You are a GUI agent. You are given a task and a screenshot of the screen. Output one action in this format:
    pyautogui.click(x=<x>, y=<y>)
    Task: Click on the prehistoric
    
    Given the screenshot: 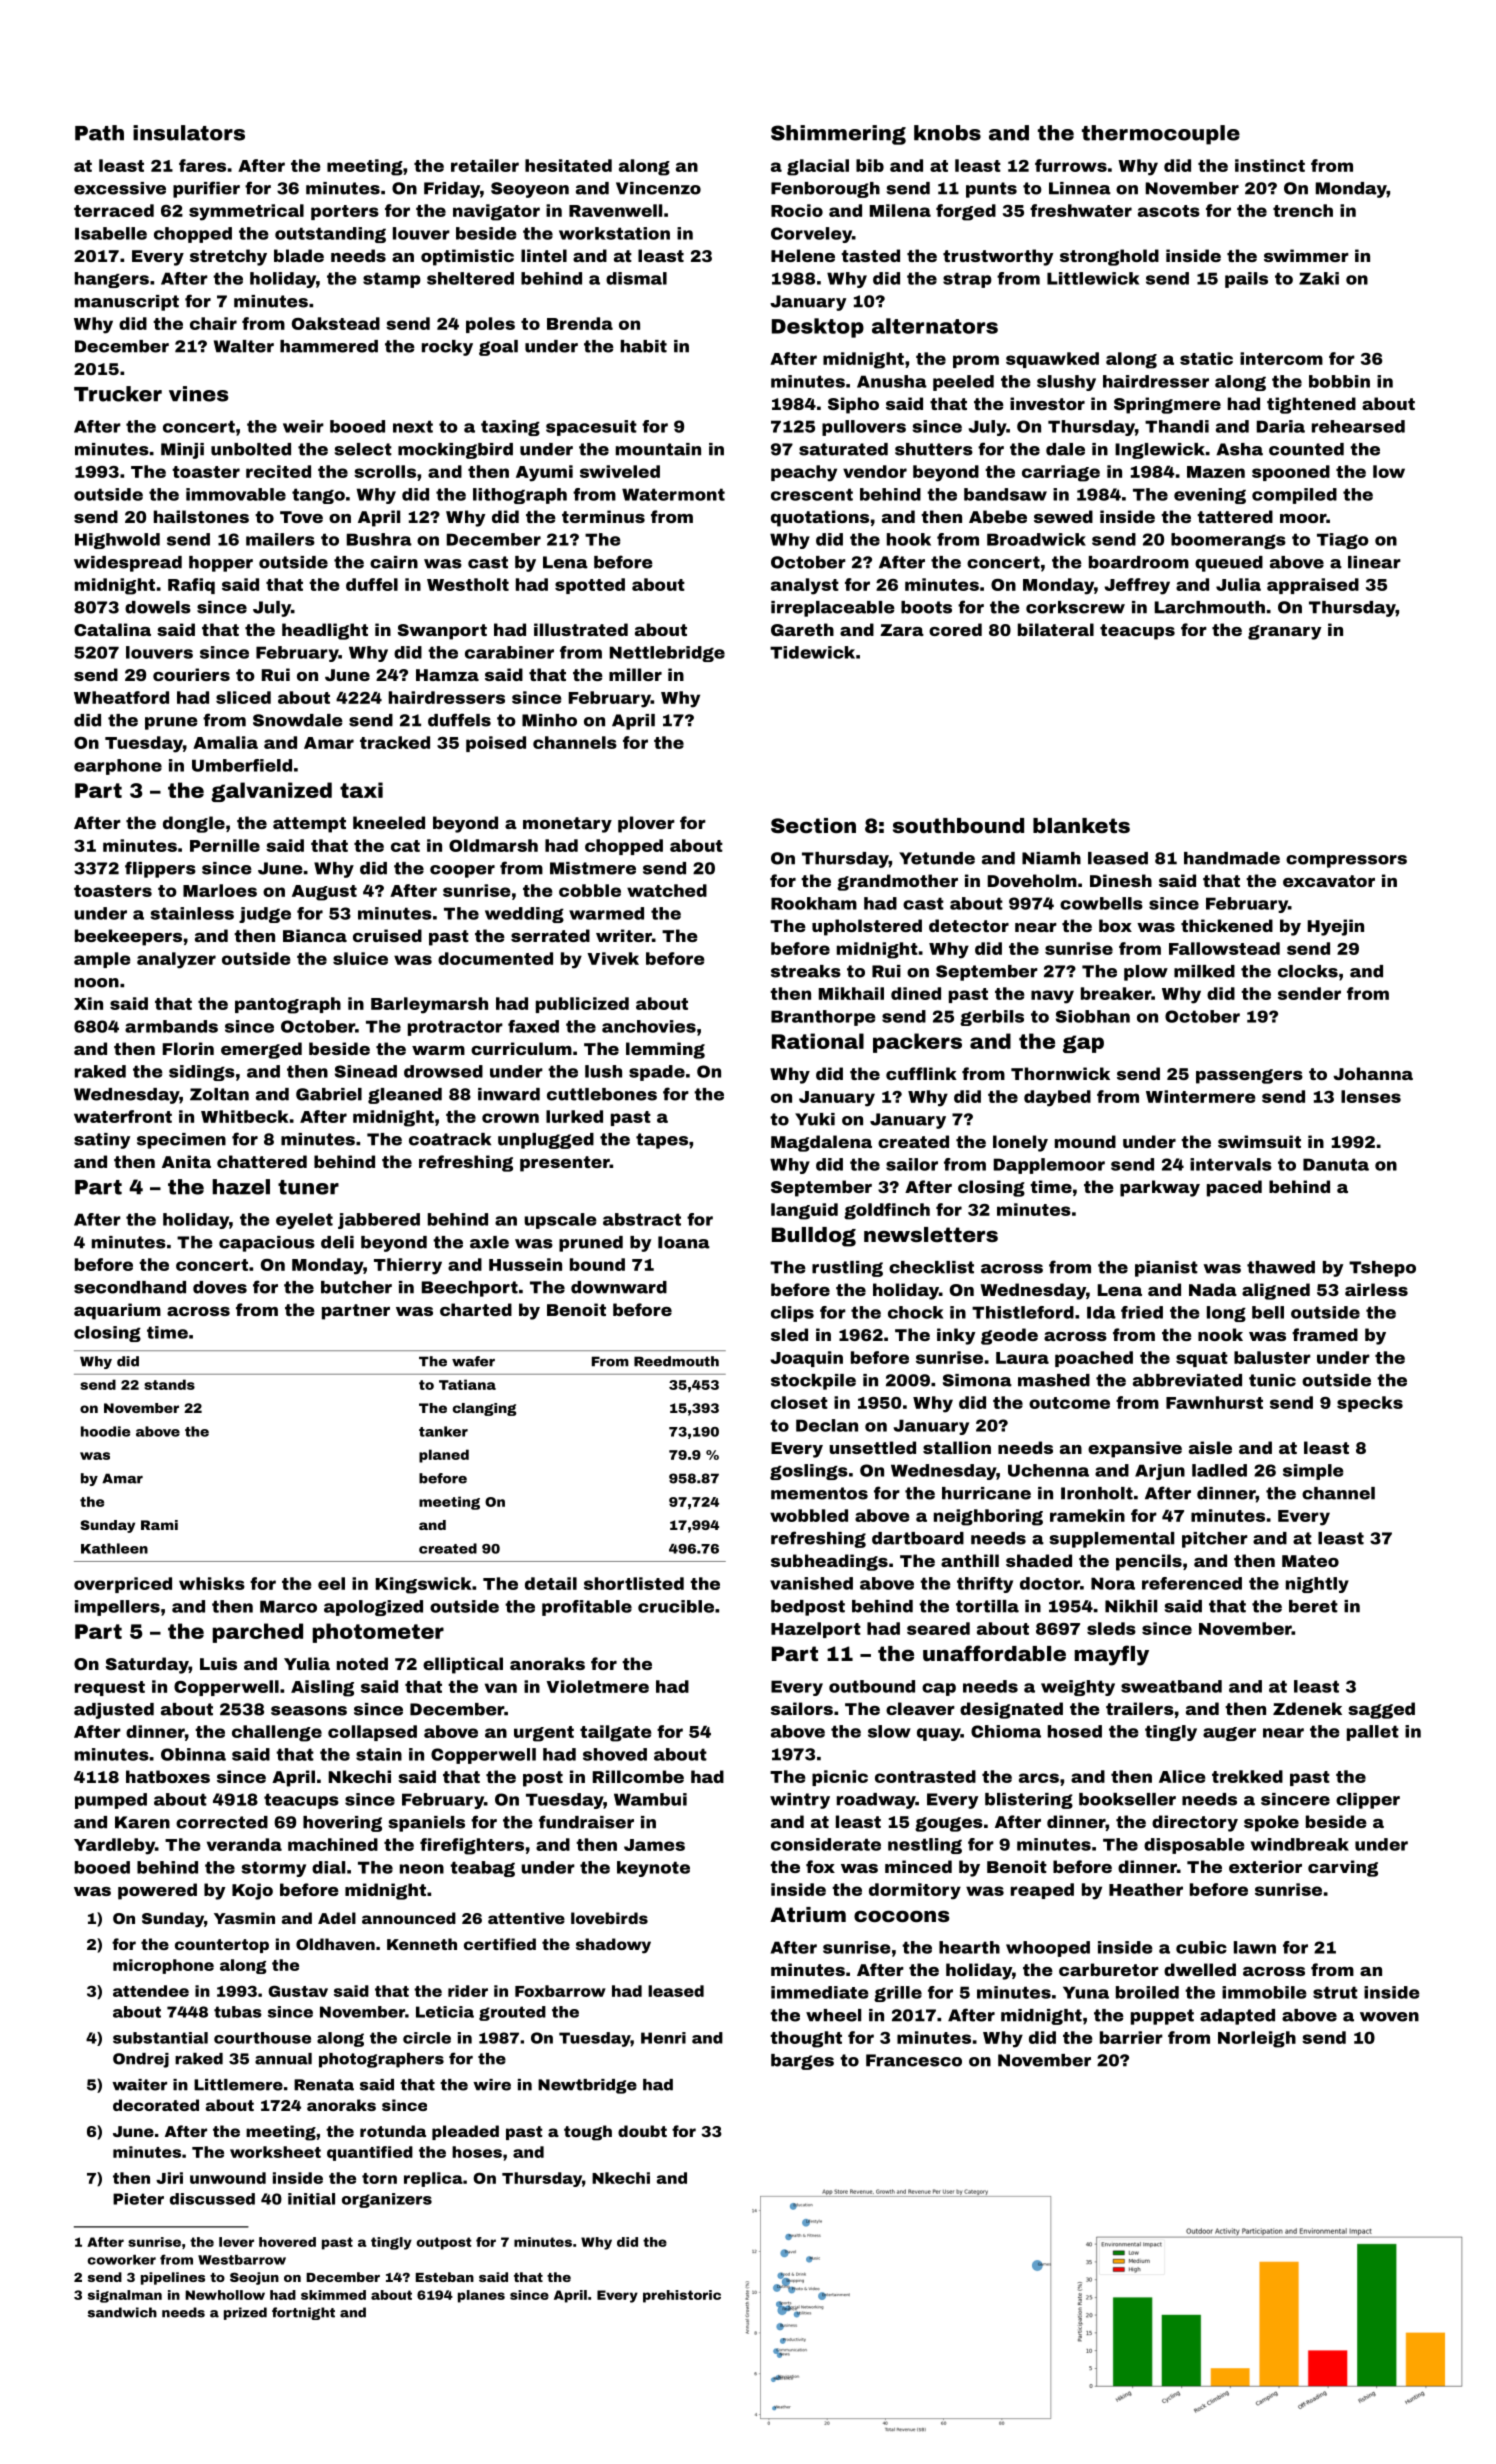 What is the action you would take?
    pyautogui.click(x=682, y=2296)
